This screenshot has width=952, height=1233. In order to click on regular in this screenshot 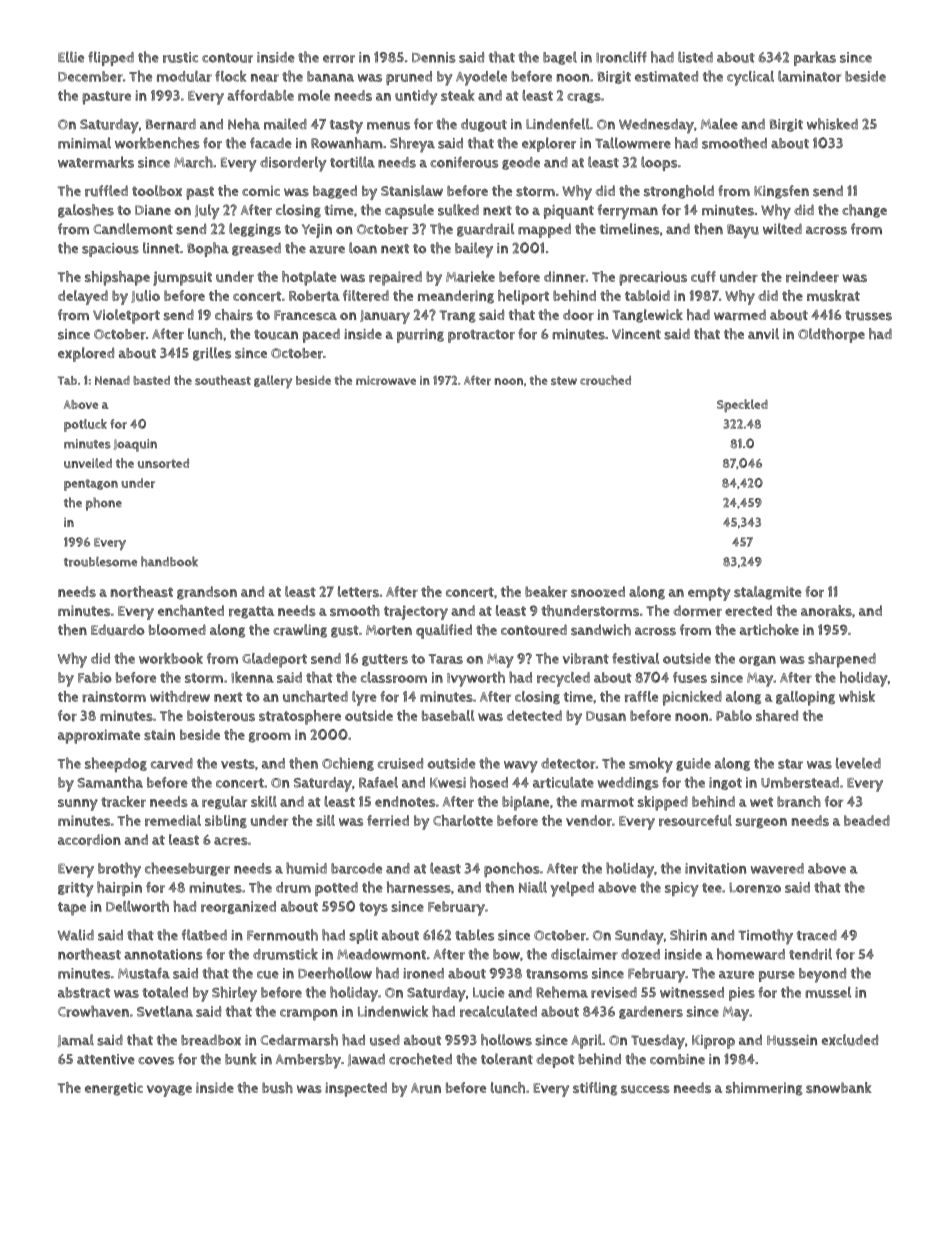, I will do `click(224, 802)`.
